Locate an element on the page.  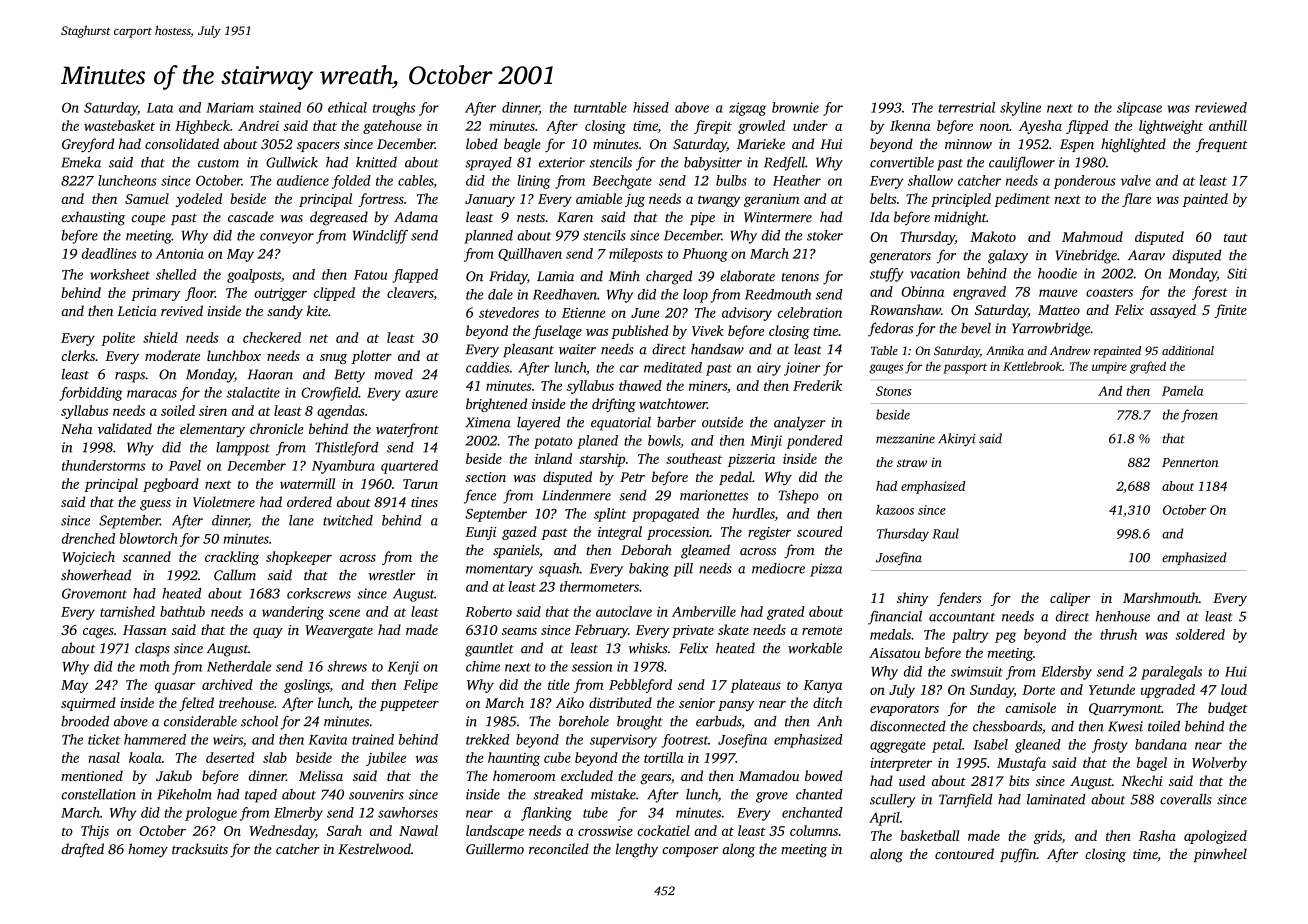
Lata is located at coordinates (160, 108).
